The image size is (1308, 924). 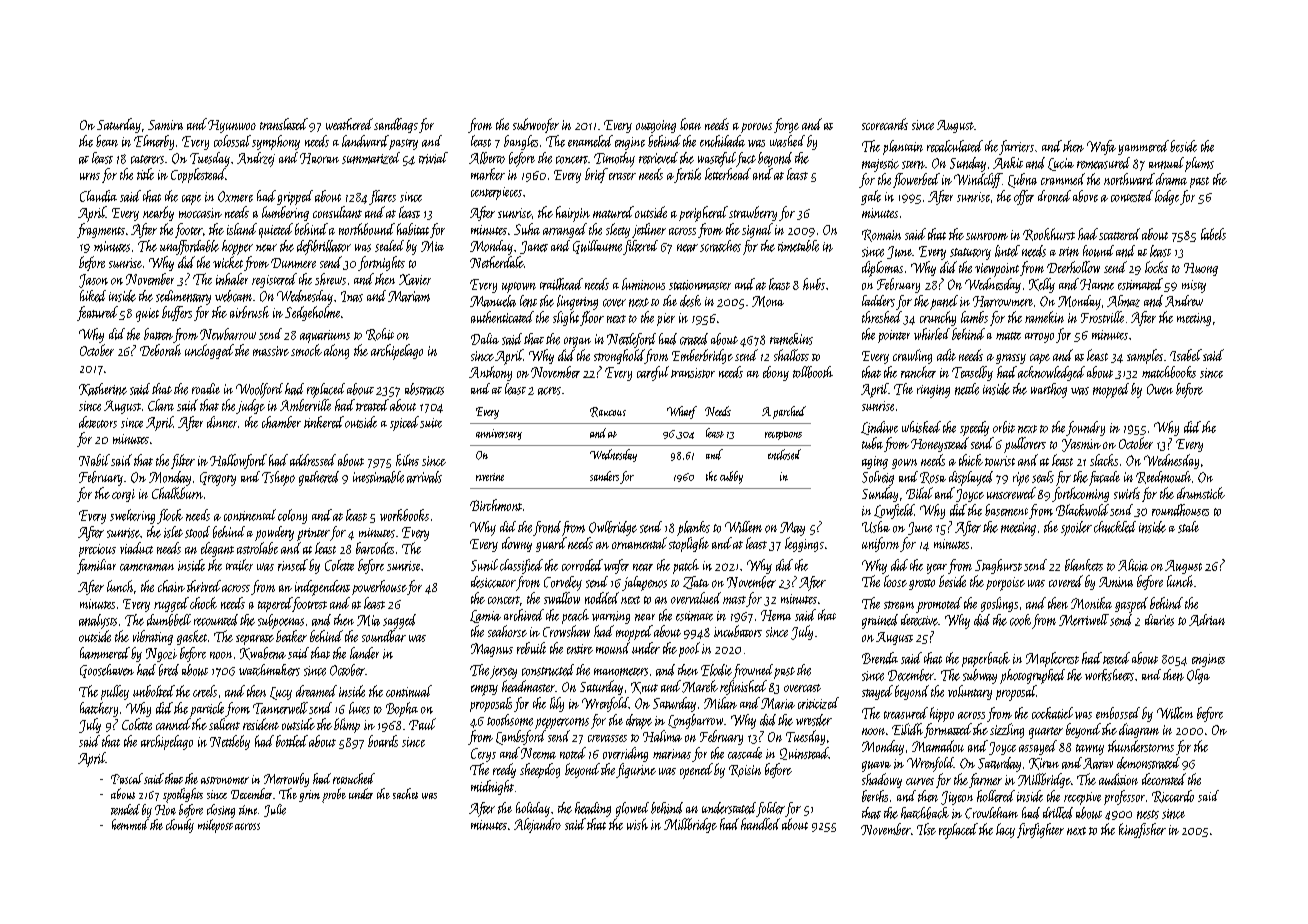 I want to click on folder, so click(x=770, y=809).
